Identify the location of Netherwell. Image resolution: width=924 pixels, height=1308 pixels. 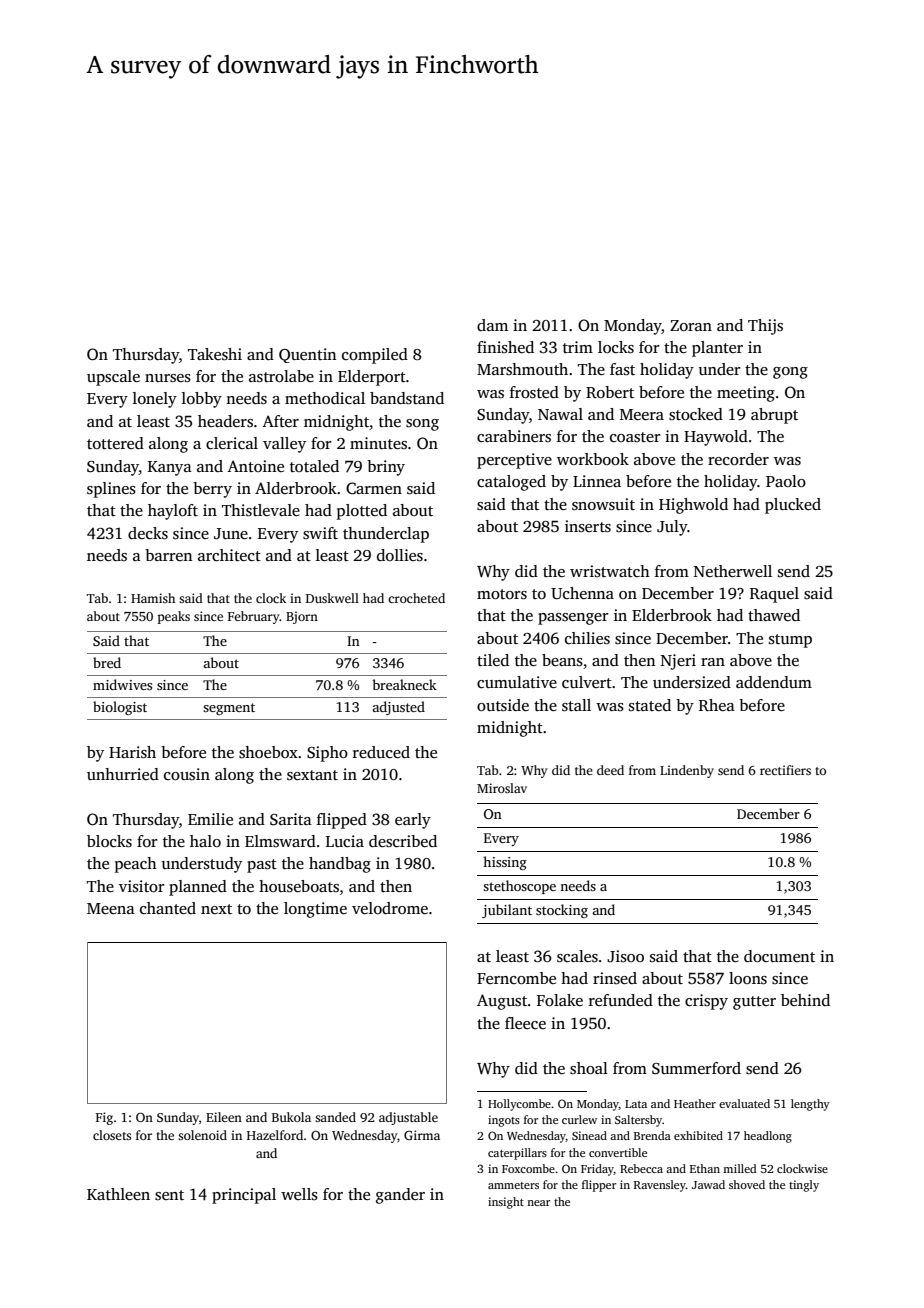
(733, 571).
